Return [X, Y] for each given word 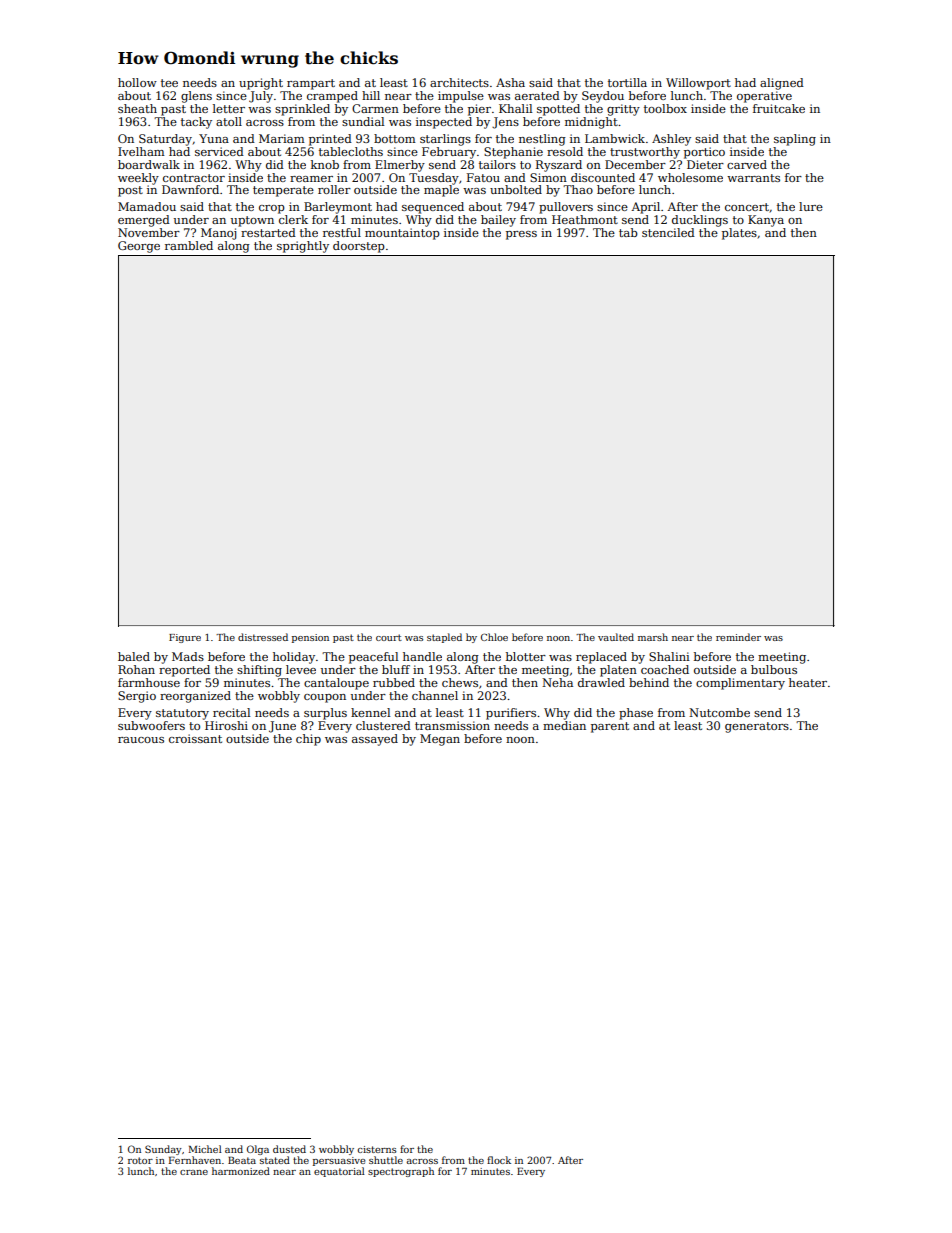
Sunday [163, 1150]
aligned [782, 84]
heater [808, 682]
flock [499, 1160]
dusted [289, 1149]
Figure [185, 638]
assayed [375, 740]
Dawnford [190, 189]
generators [757, 727]
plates [739, 234]
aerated [537, 95]
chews [460, 682]
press [521, 235]
